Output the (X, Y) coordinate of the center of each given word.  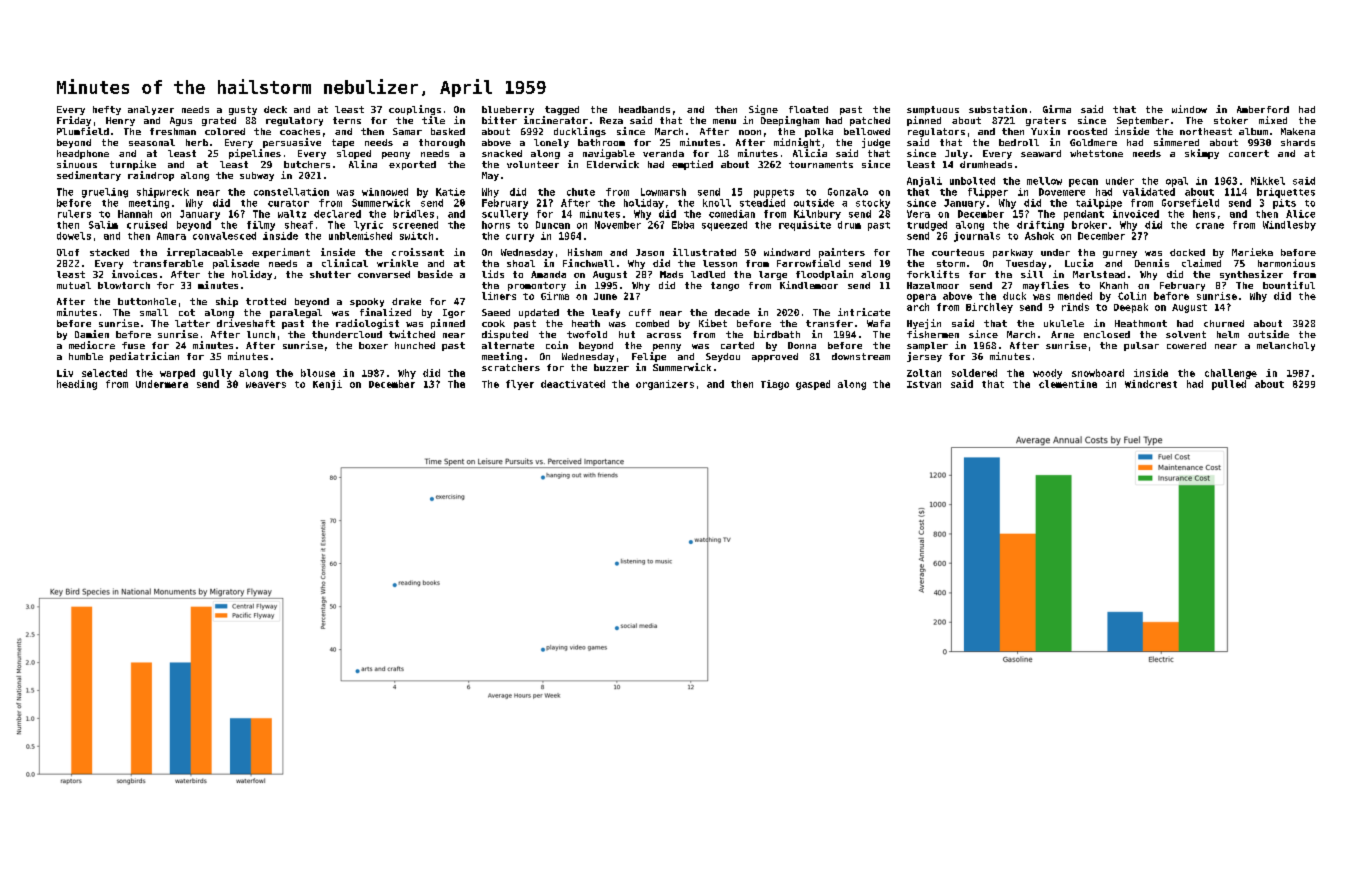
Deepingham (790, 121)
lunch (261, 334)
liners (499, 296)
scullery (505, 215)
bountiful (1289, 285)
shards (1298, 142)
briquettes (1286, 193)
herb (197, 142)
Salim (103, 225)
